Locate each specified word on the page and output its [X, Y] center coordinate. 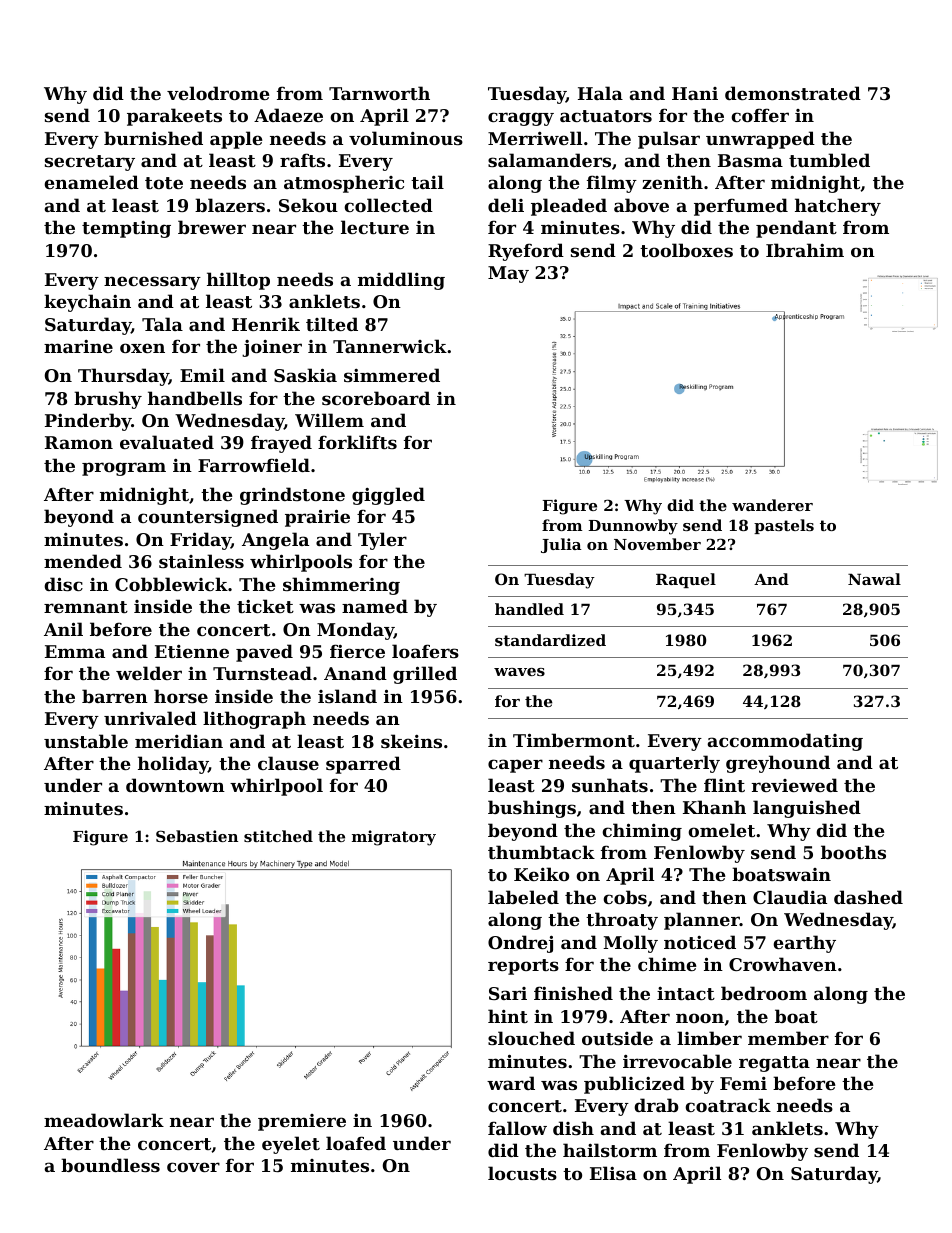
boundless [110, 1165]
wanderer [772, 505]
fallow [517, 1128]
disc [63, 584]
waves [519, 672]
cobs [625, 897]
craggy [521, 119]
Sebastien [197, 836]
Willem [329, 420]
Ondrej [520, 944]
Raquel [686, 580]
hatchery [838, 207]
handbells [195, 398]
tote [164, 183]
